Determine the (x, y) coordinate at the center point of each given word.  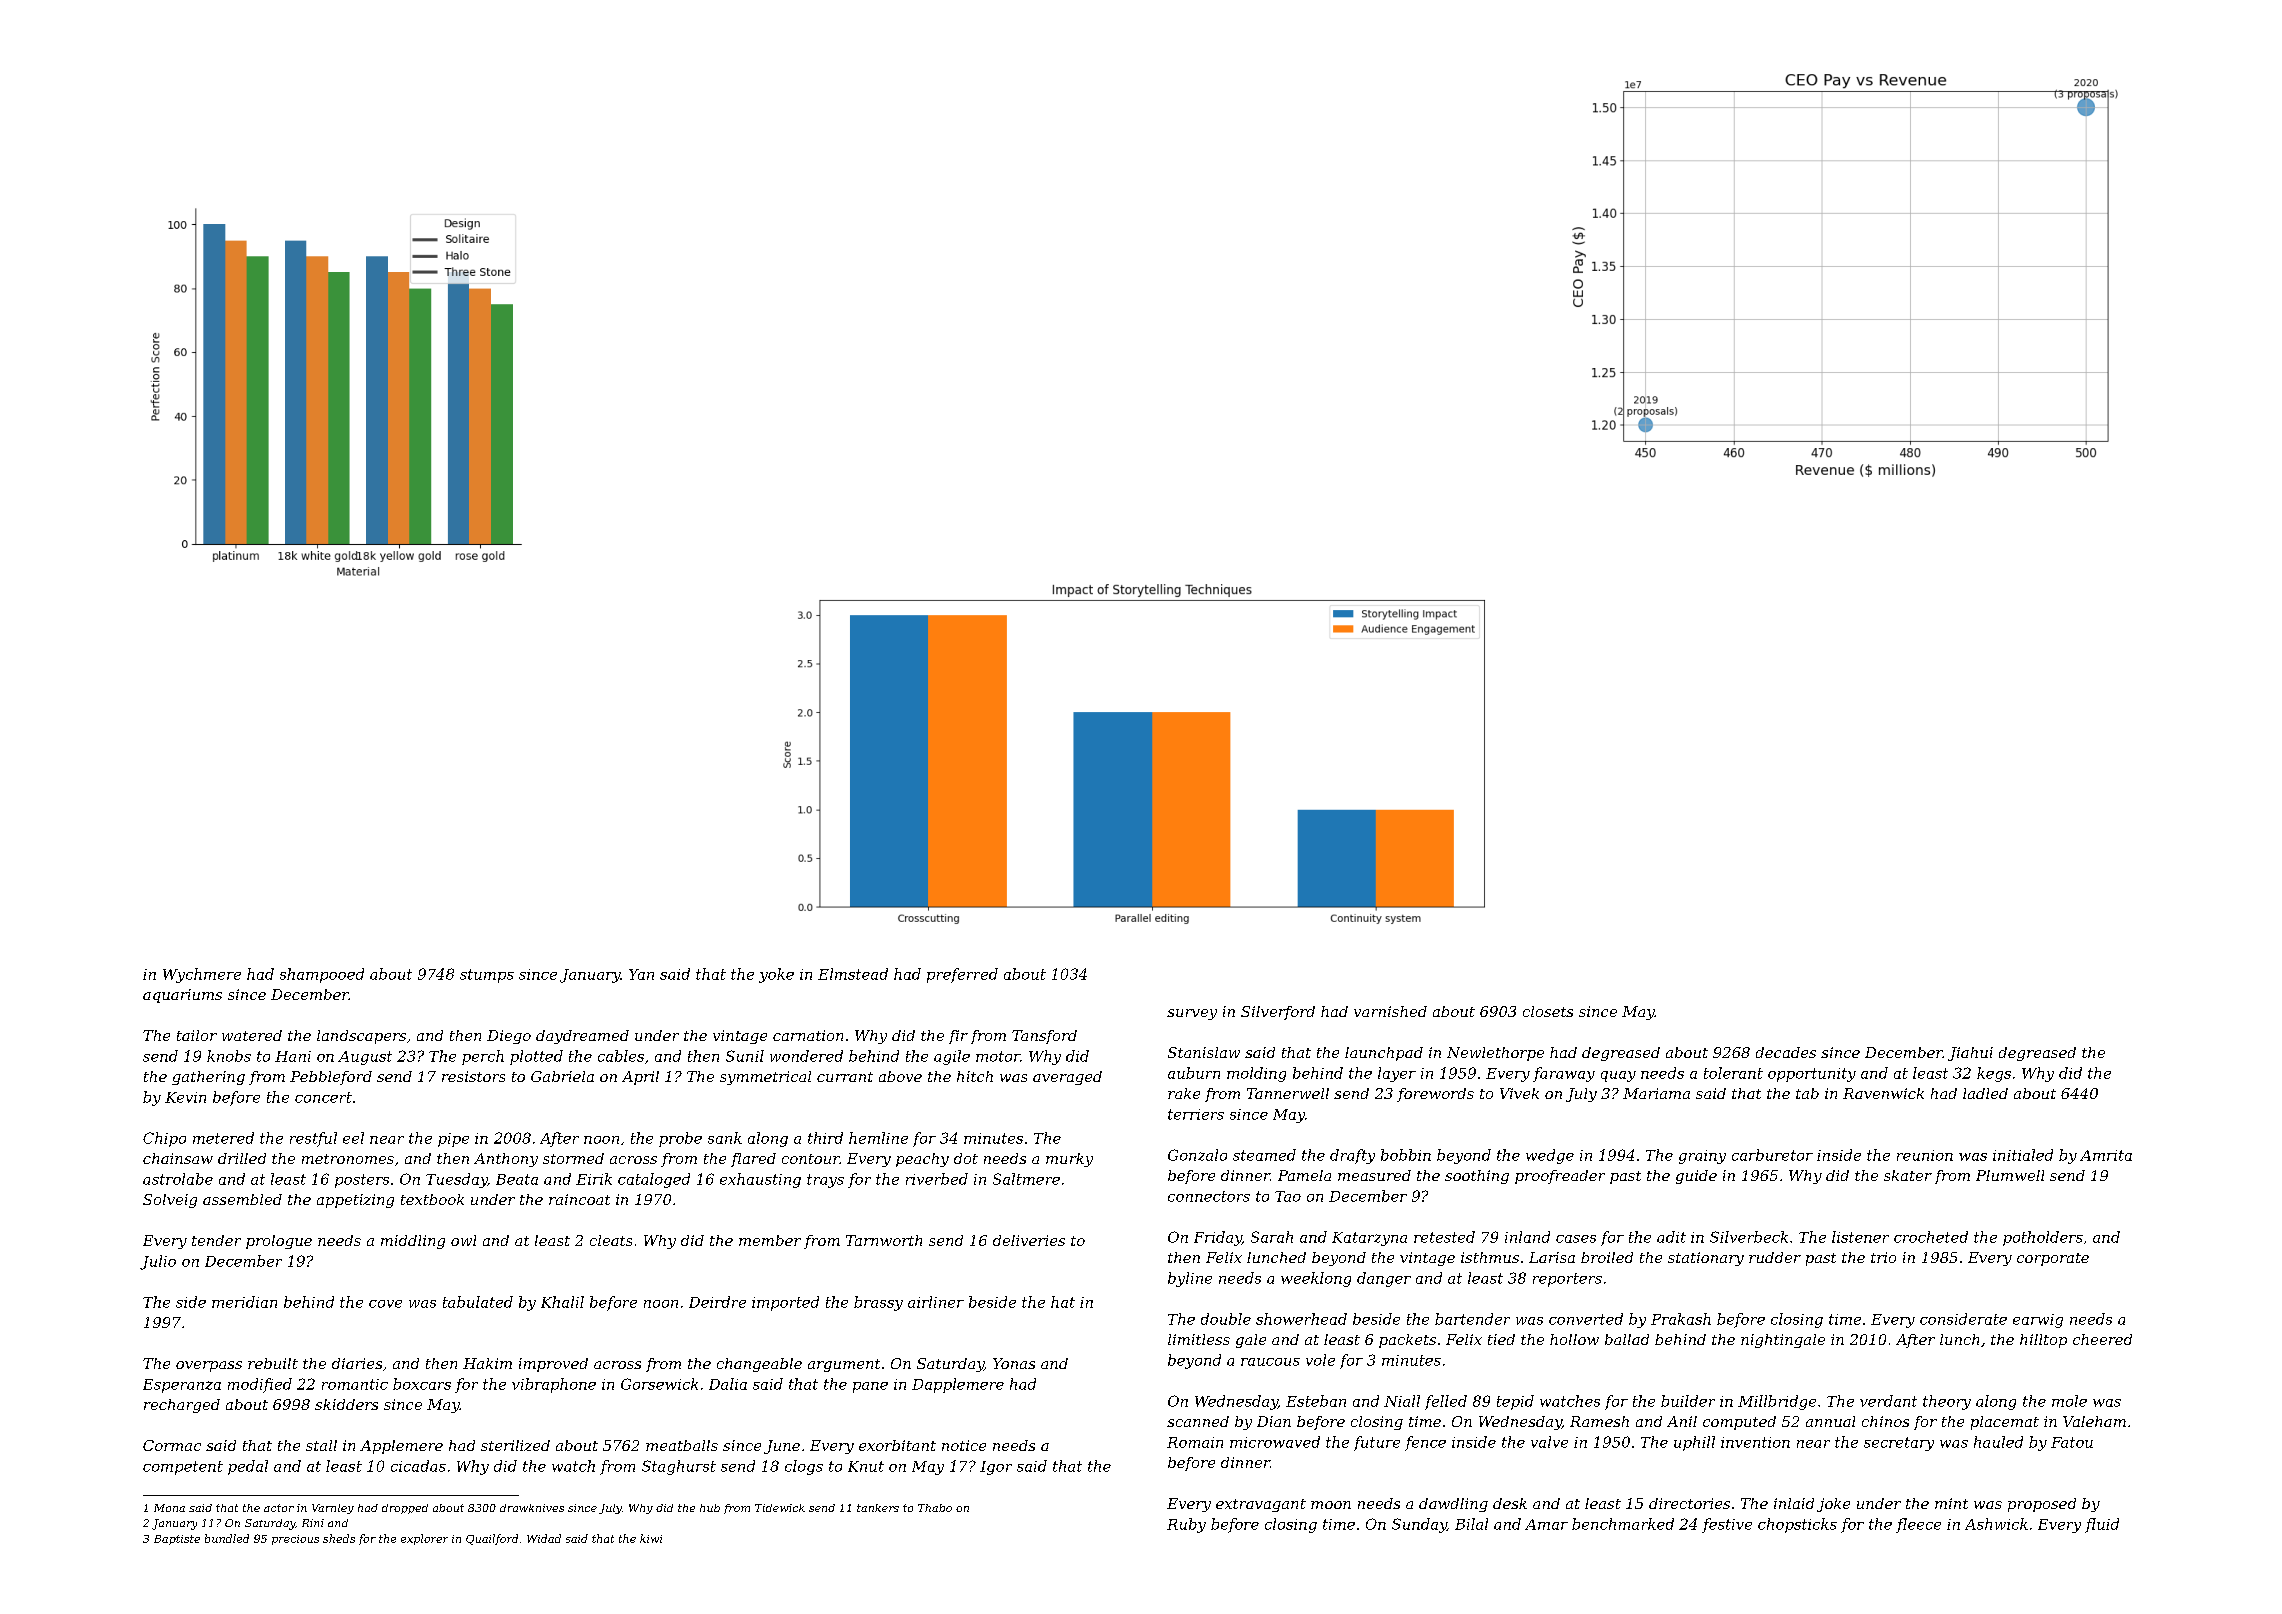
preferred (962, 975)
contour (811, 1159)
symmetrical (765, 1078)
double (1226, 1319)
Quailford (492, 1539)
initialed (2023, 1155)
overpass (209, 1366)
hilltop (2043, 1341)
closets (1548, 1011)
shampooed (322, 975)
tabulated (478, 1302)
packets (1407, 1341)
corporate (2053, 1259)
